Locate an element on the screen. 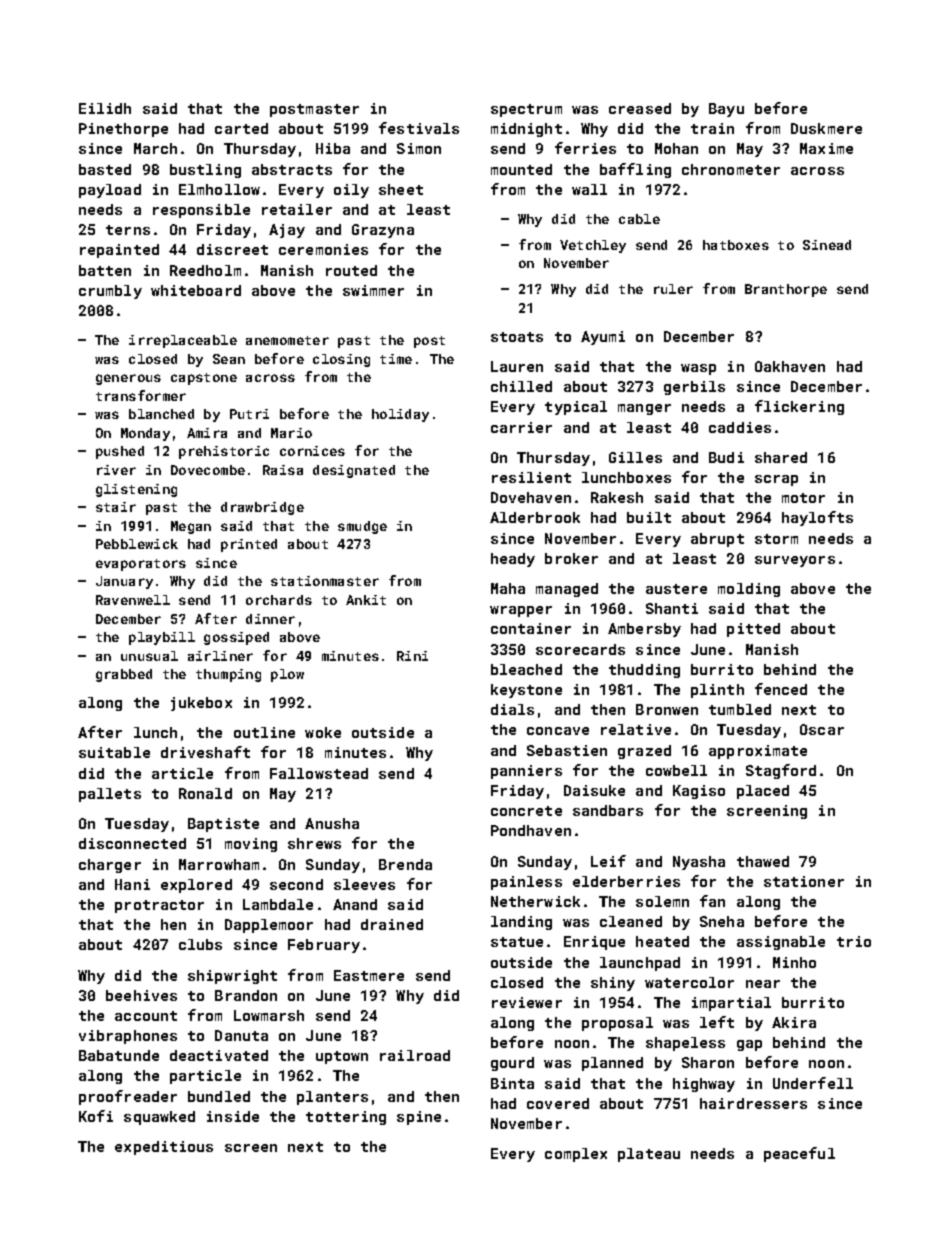 This screenshot has height=1233, width=952. Nyasha is located at coordinates (699, 863).
